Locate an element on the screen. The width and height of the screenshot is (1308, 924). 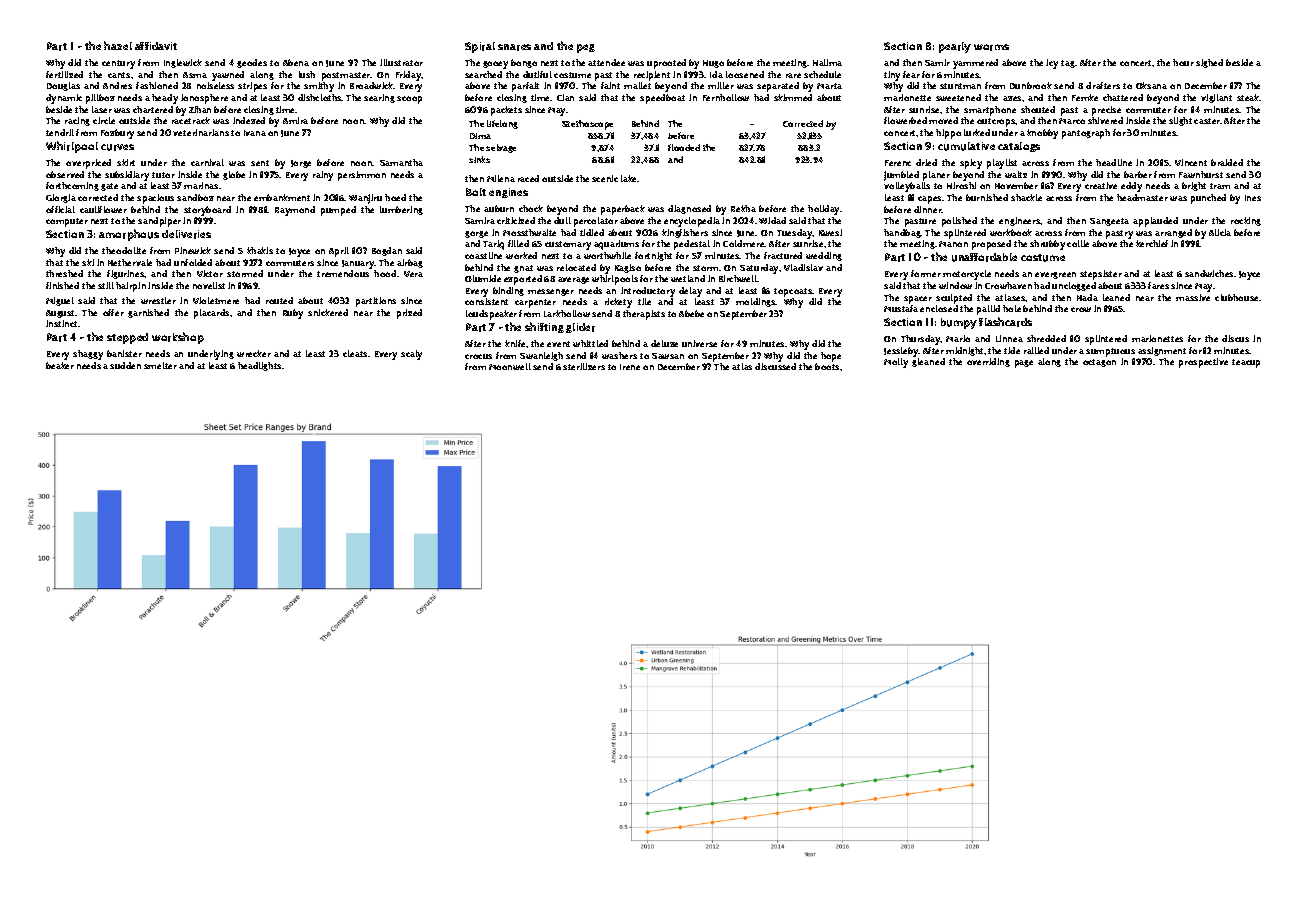
packets is located at coordinates (506, 111).
